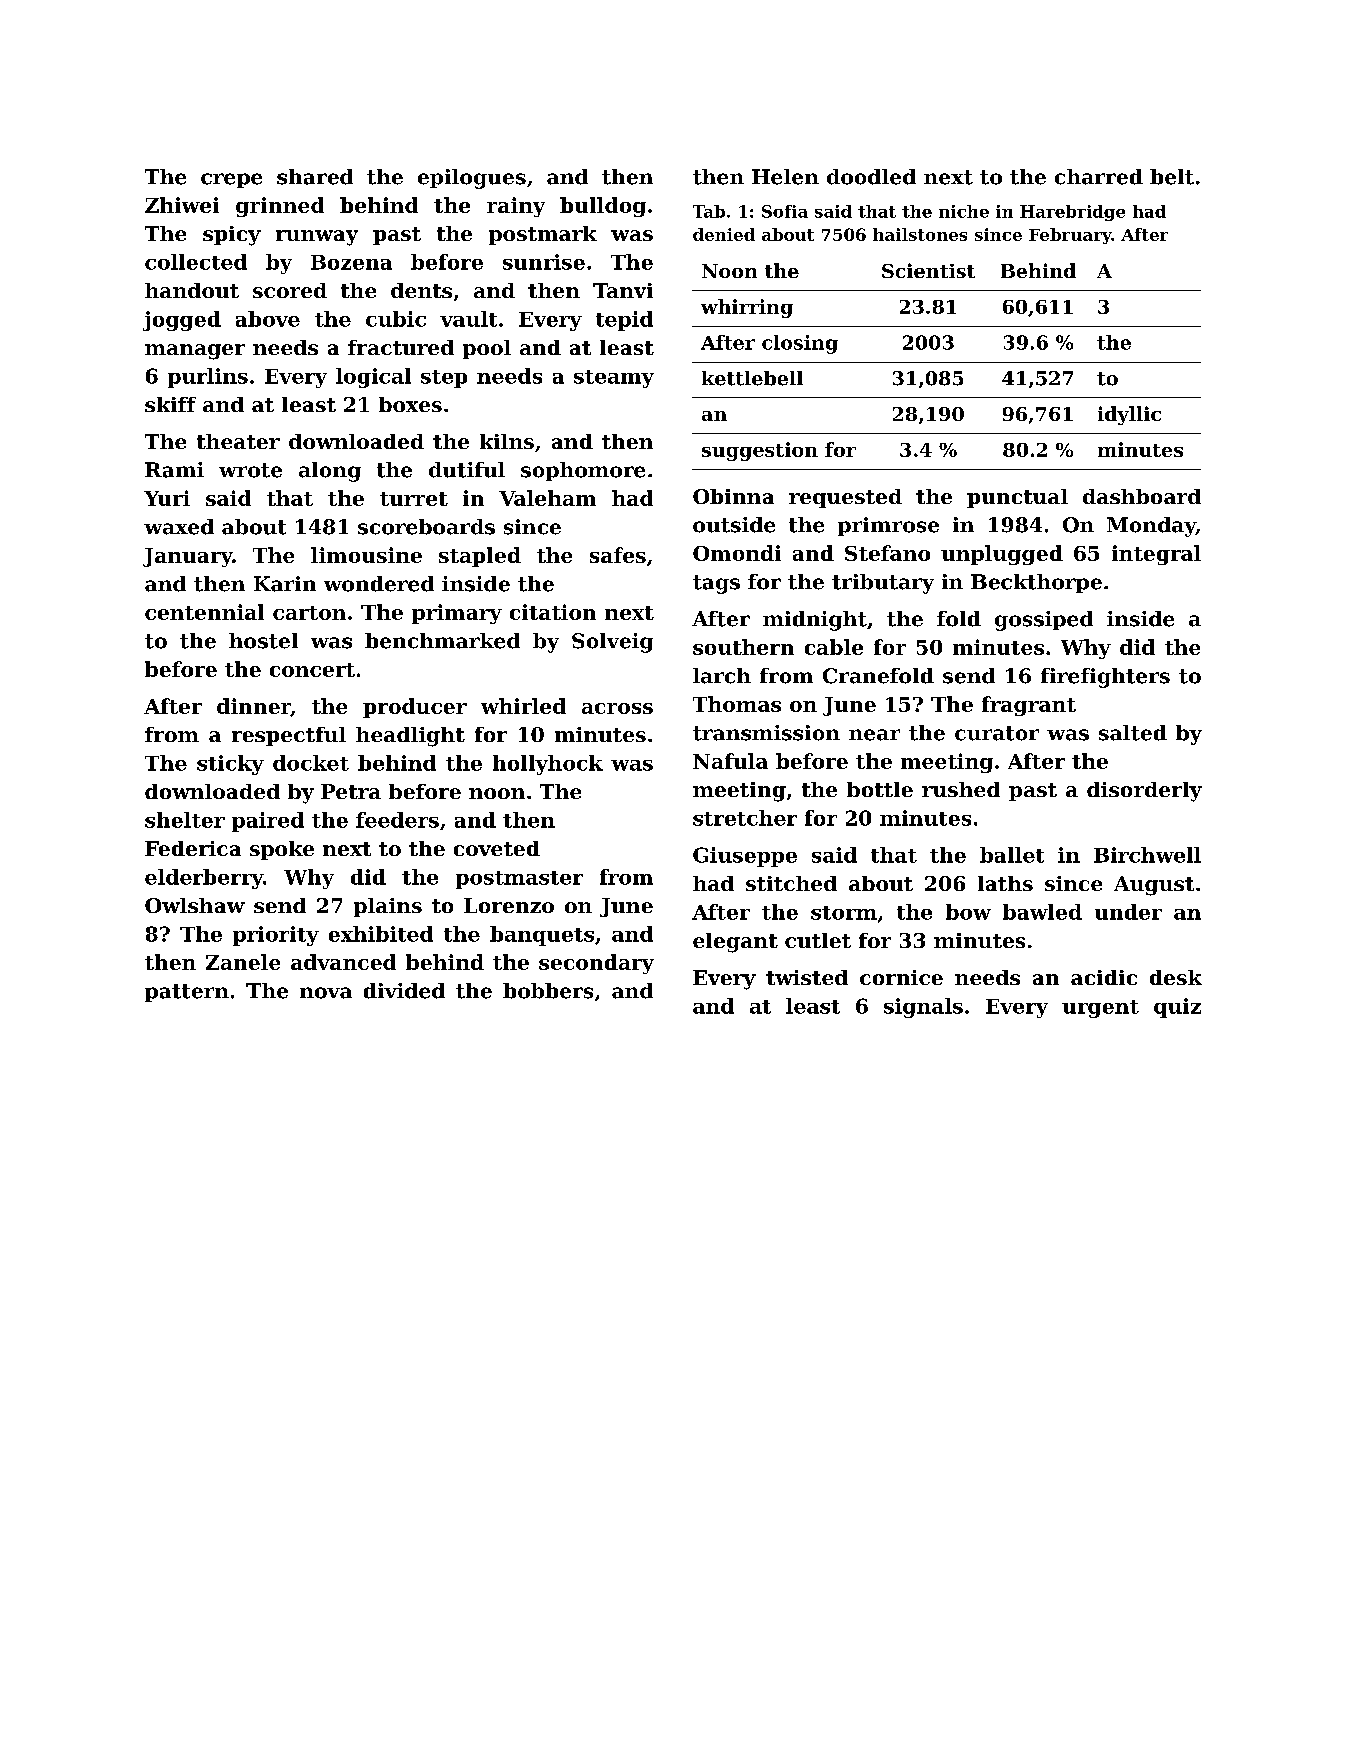 This screenshot has height=1741, width=1346. What do you see at coordinates (745, 857) in the screenshot?
I see `Giuseppe` at bounding box center [745, 857].
